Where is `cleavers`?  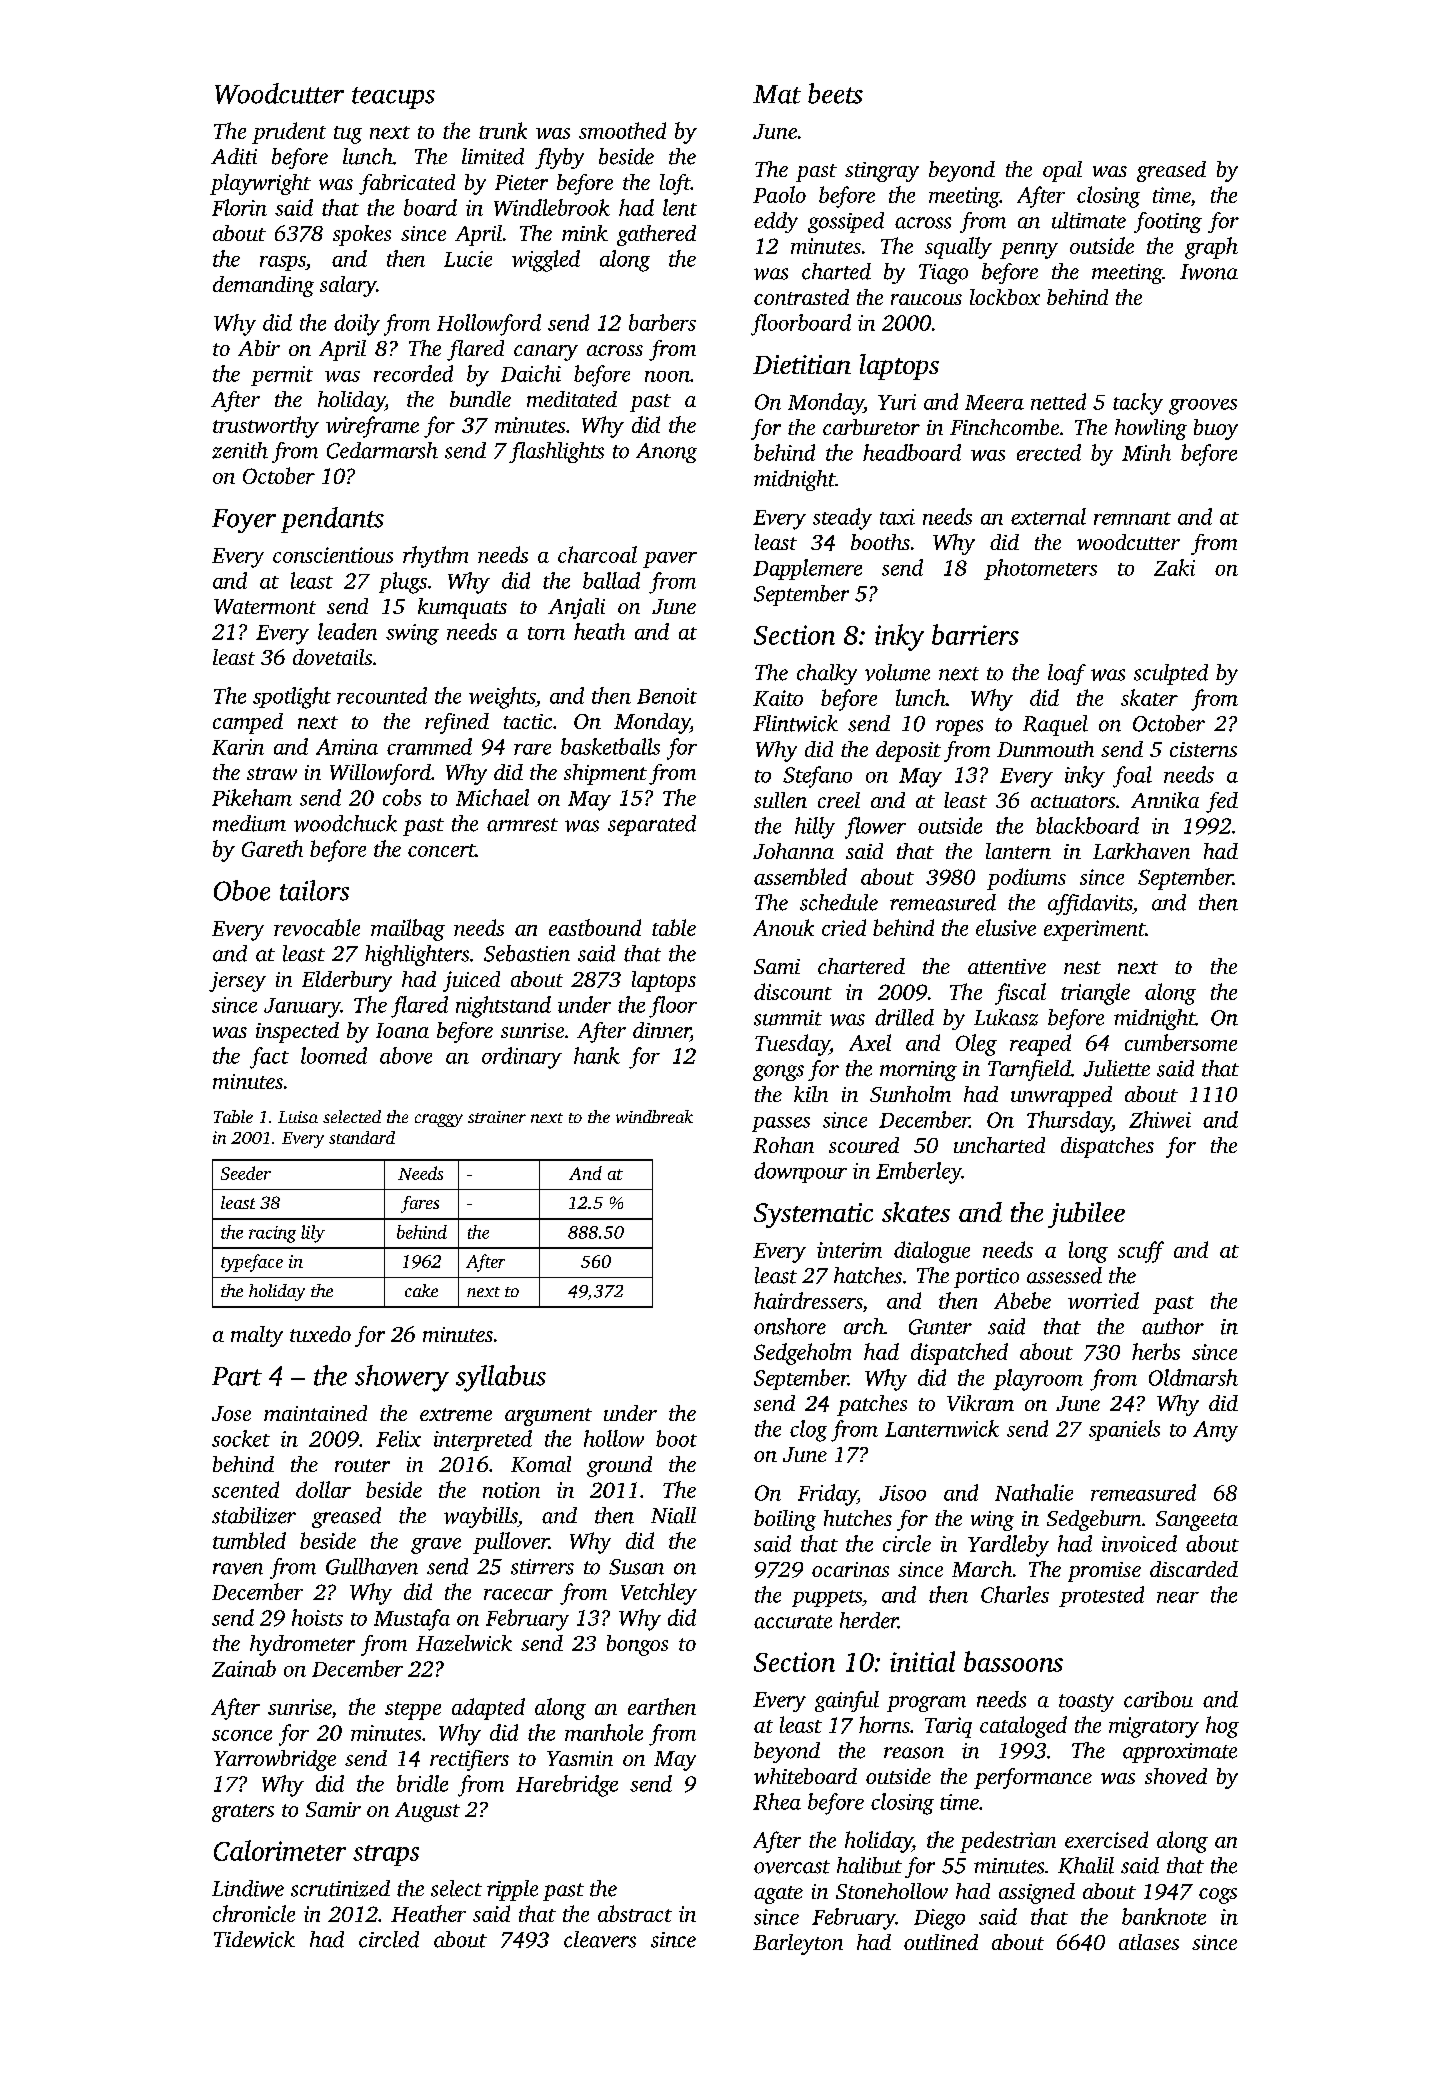 cleavers is located at coordinates (600, 1939).
